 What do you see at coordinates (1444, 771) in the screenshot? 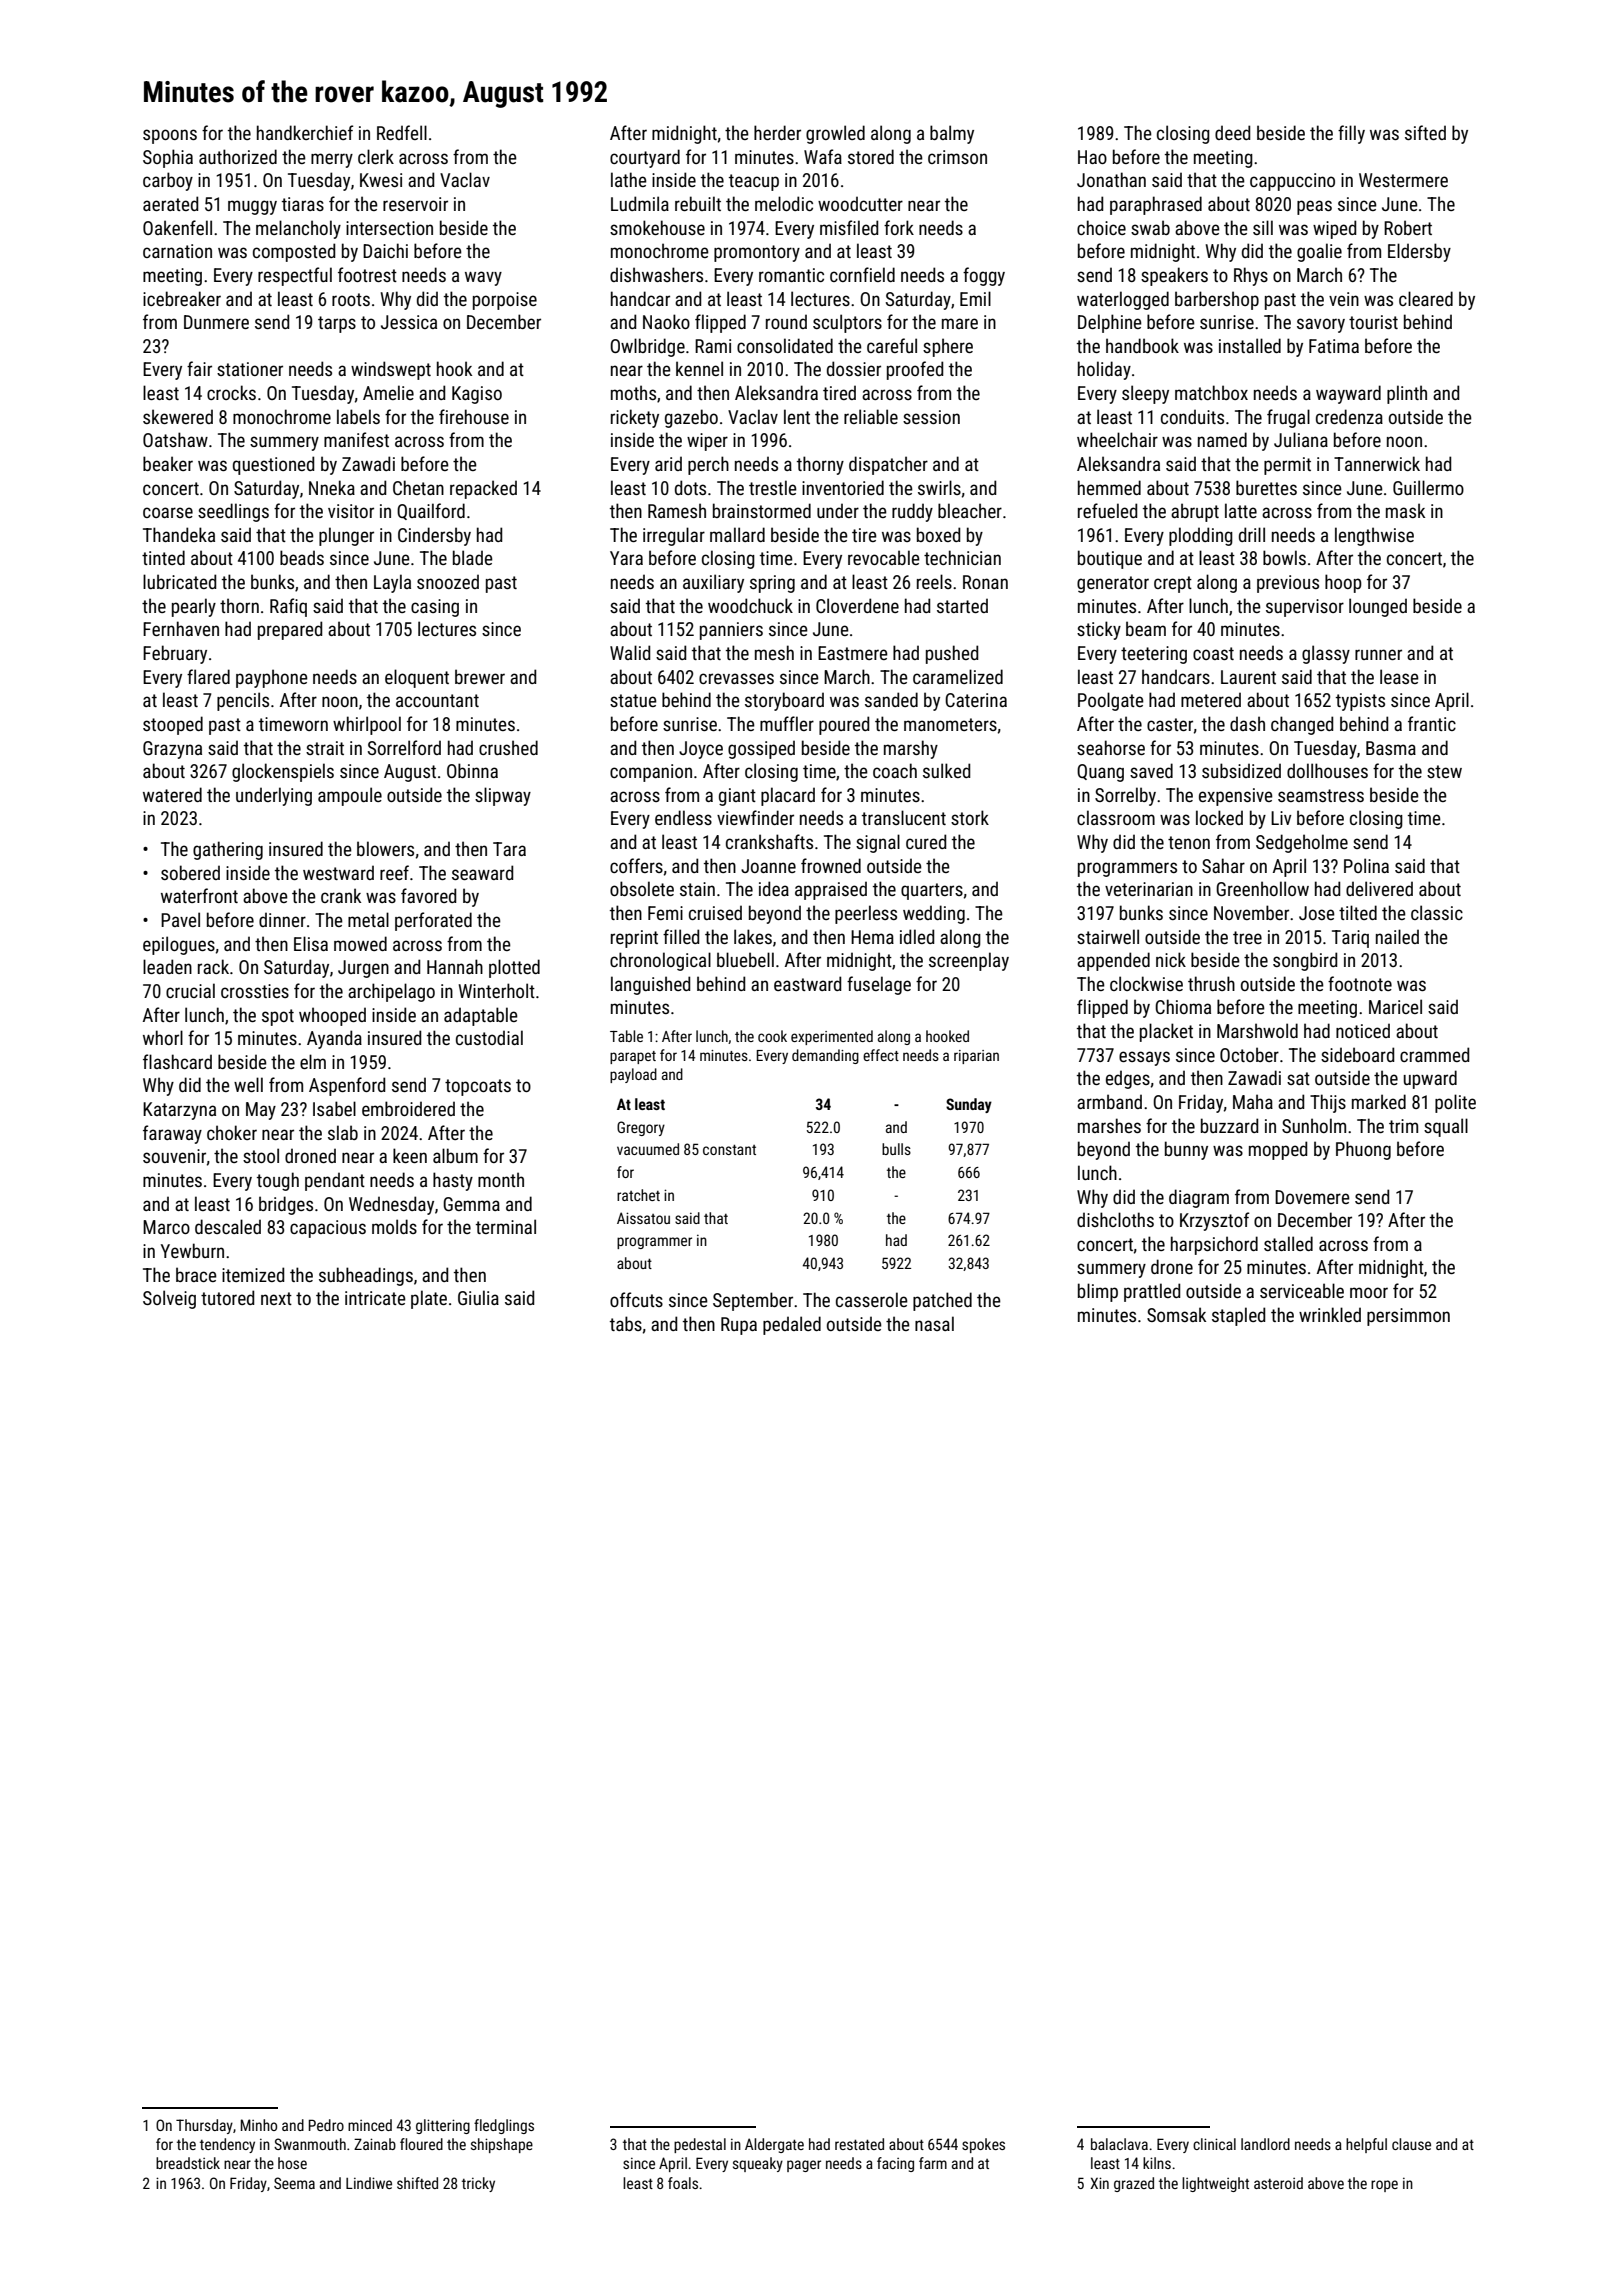
I see `stew` at bounding box center [1444, 771].
